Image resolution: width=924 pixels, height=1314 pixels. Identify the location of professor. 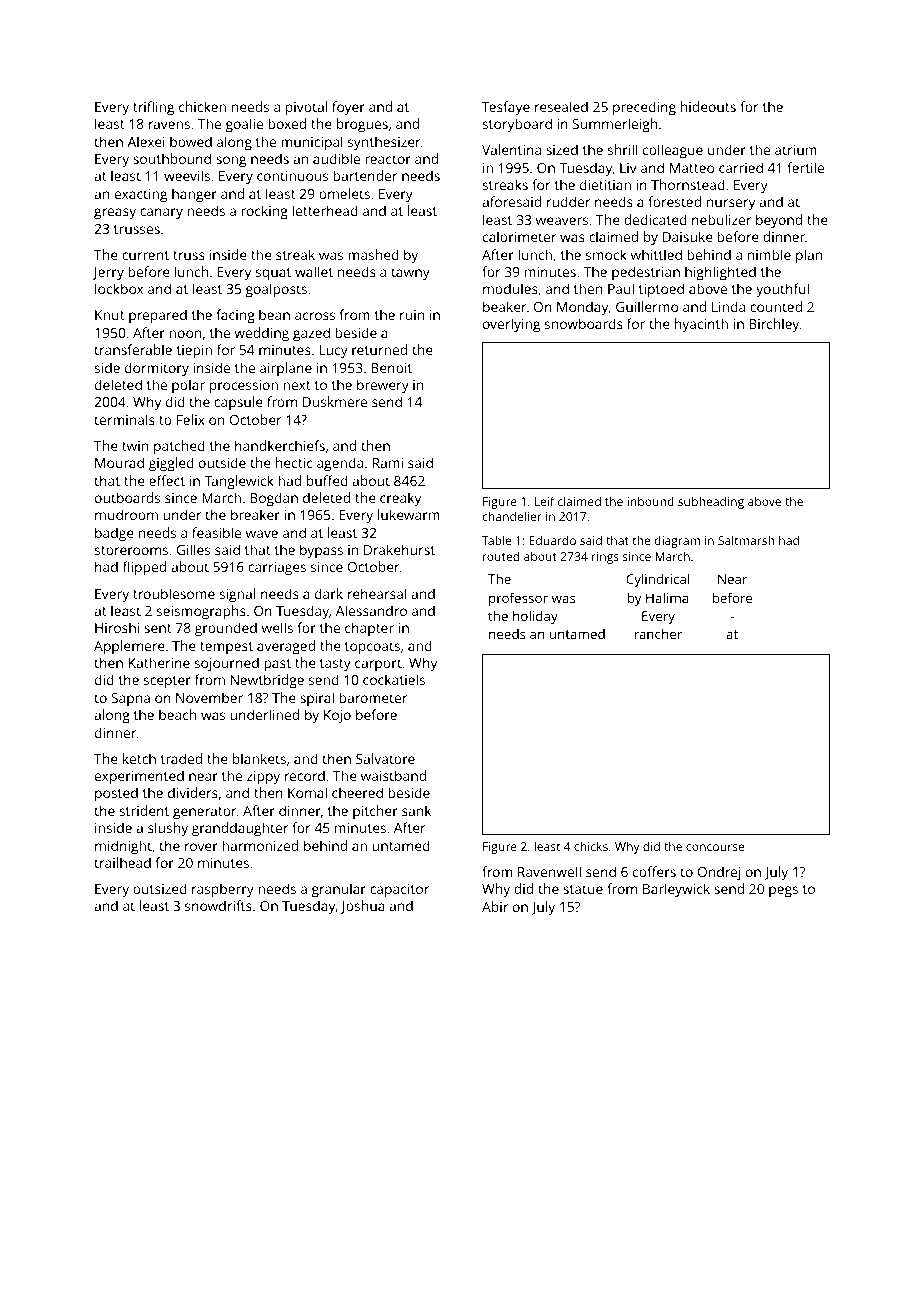
(518, 599).
